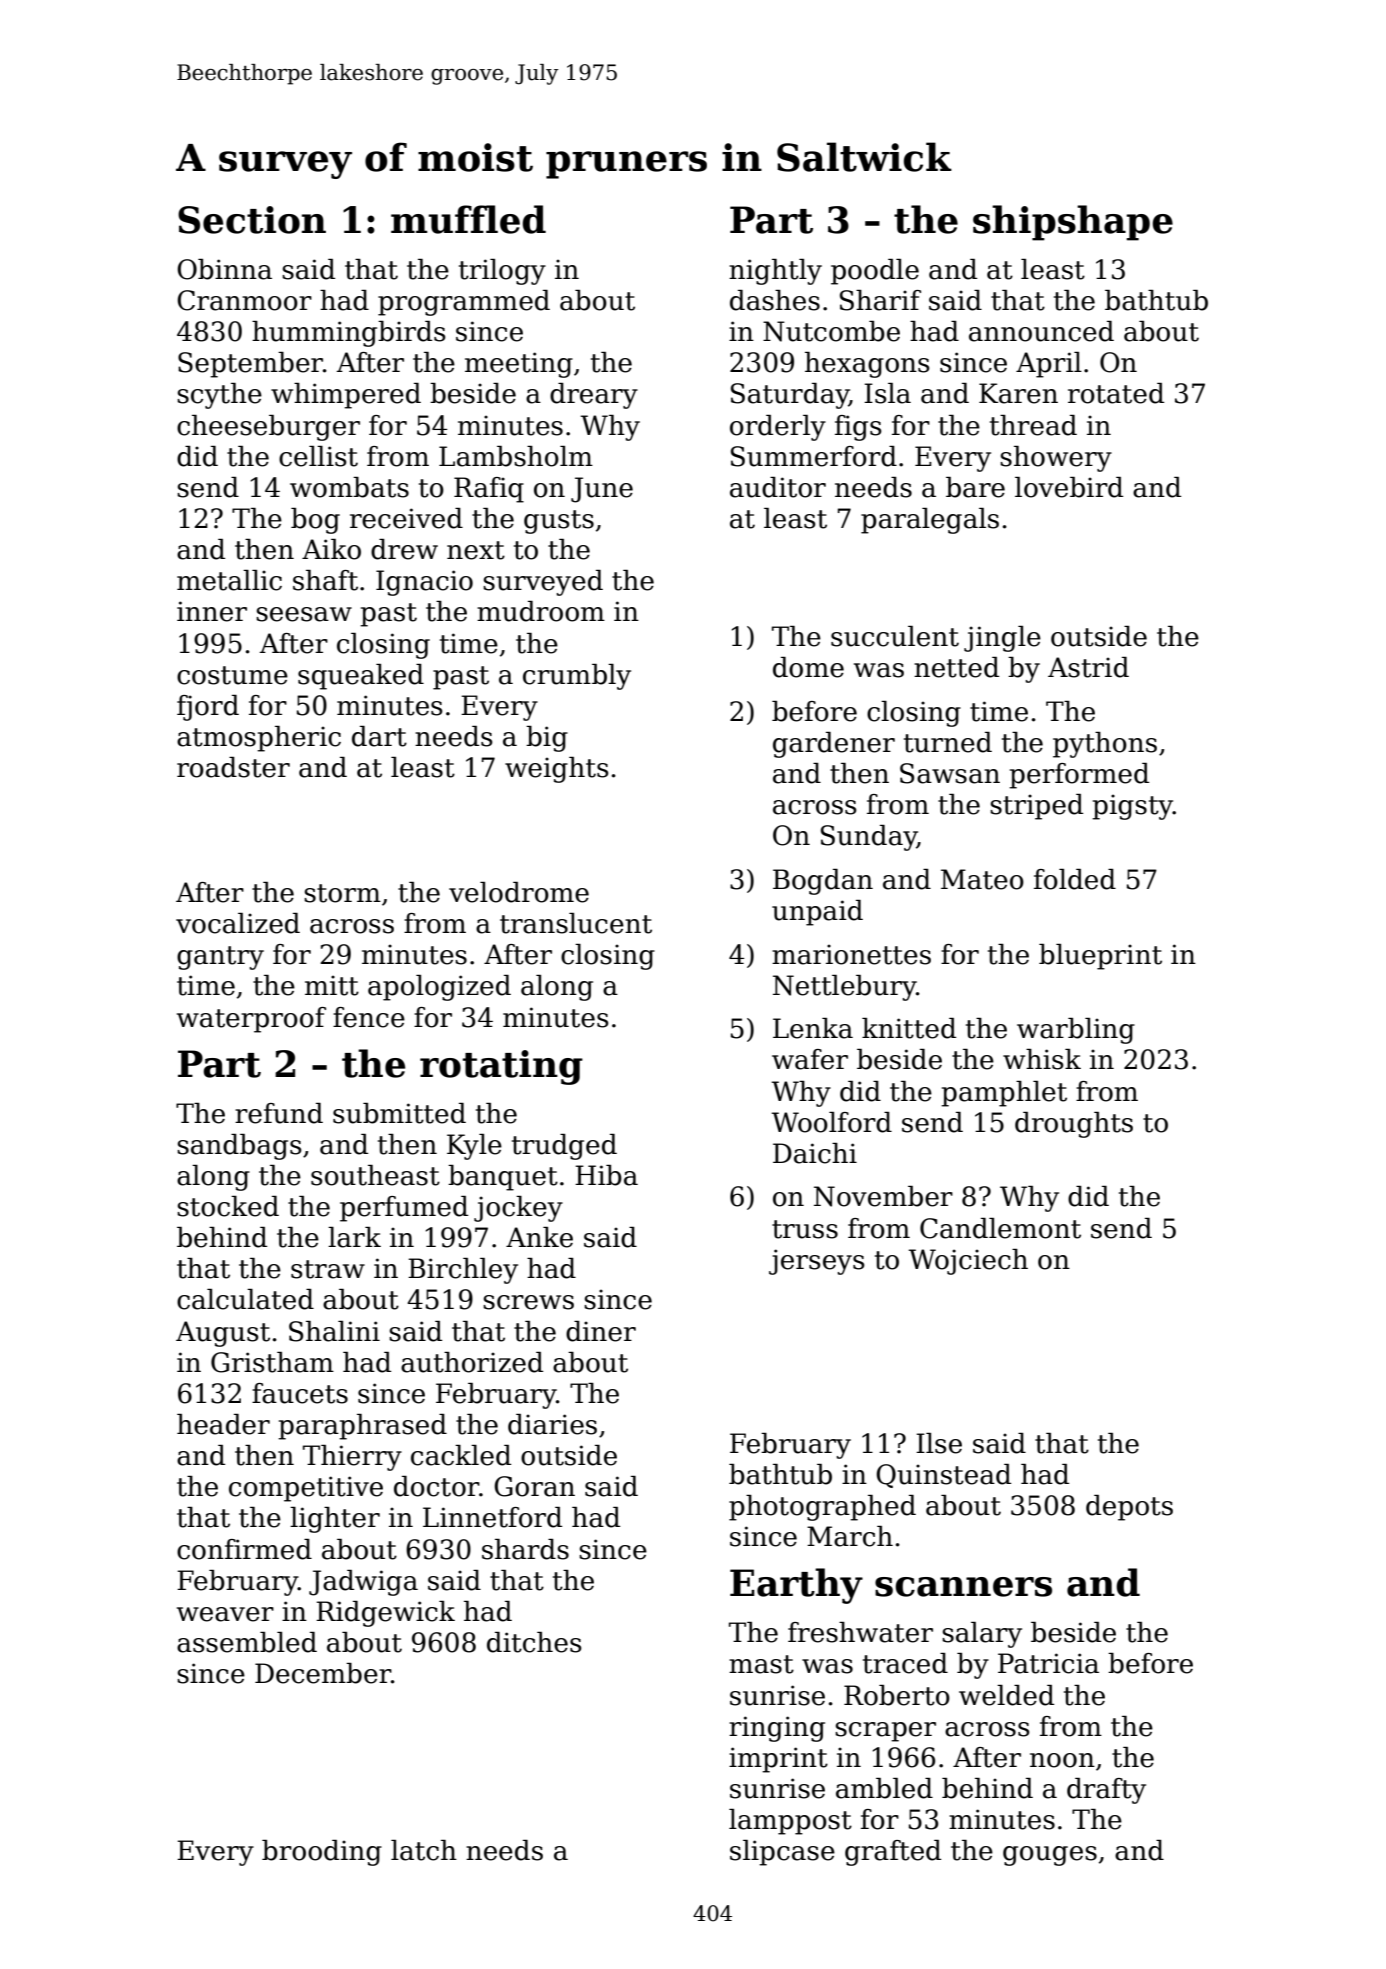  I want to click on December, so click(323, 1673).
